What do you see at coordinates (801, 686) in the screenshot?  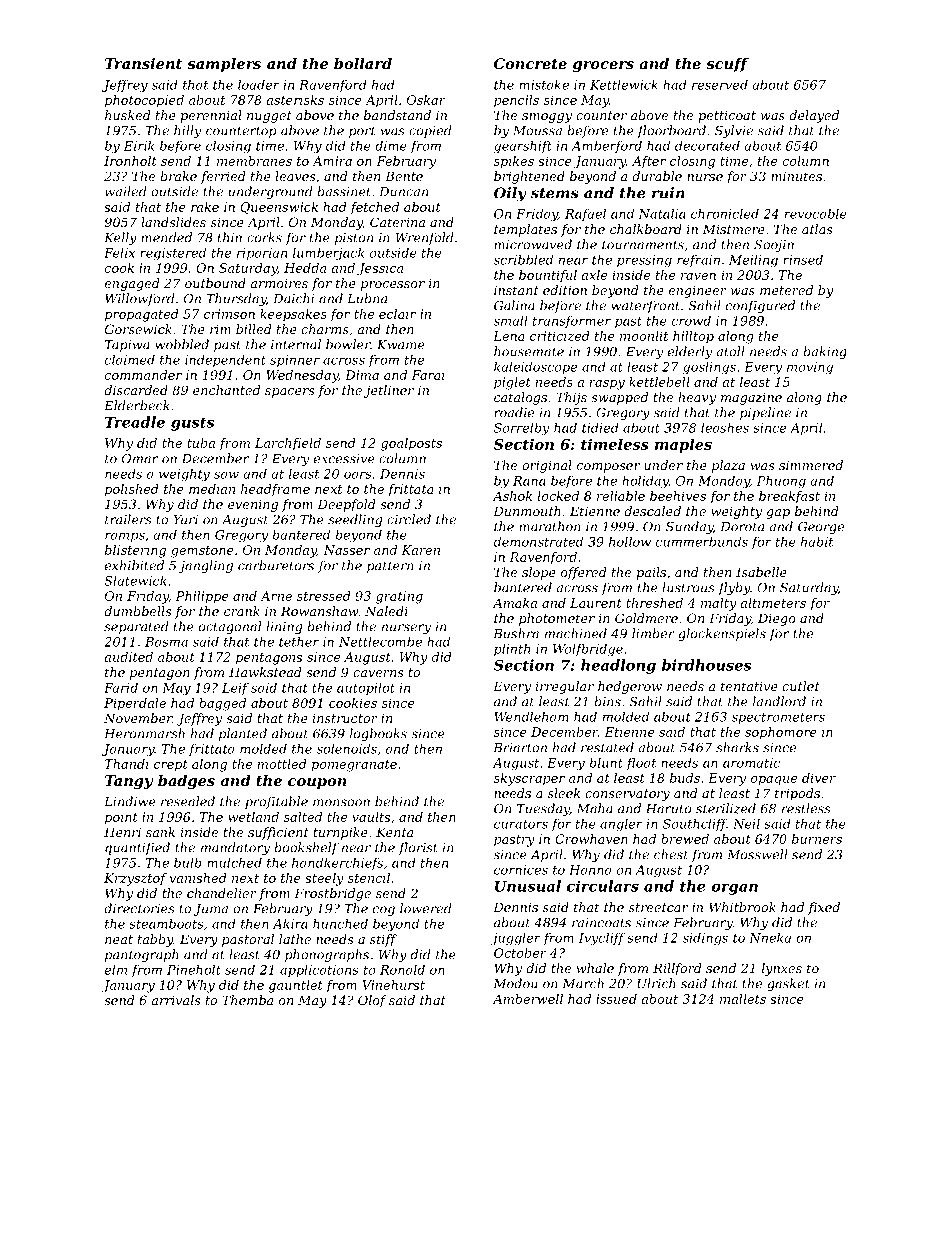 I see `cutlet` at bounding box center [801, 686].
